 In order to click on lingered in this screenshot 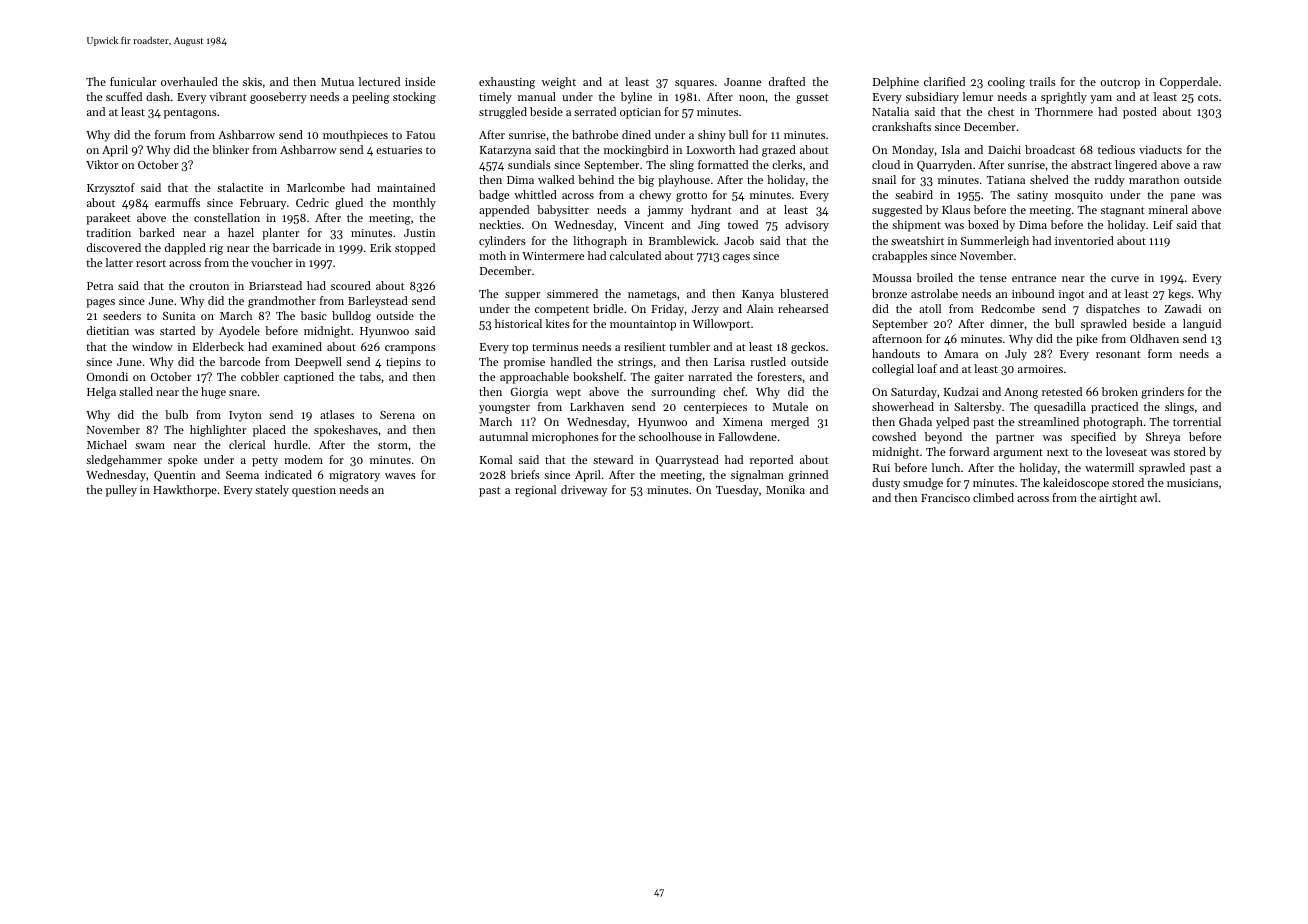, I will do `click(1136, 166)`.
